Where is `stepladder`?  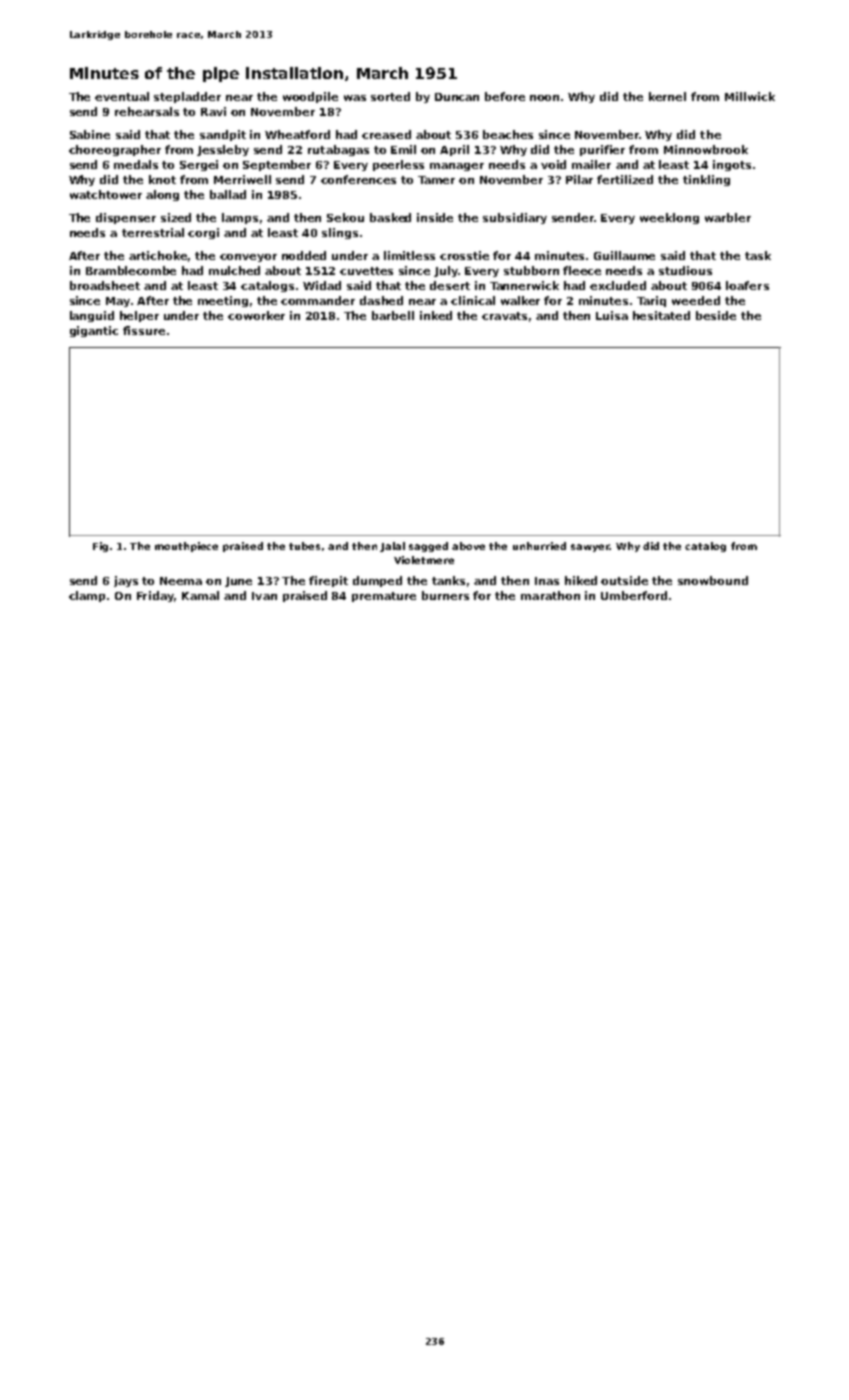 stepladder is located at coordinates (187, 97).
